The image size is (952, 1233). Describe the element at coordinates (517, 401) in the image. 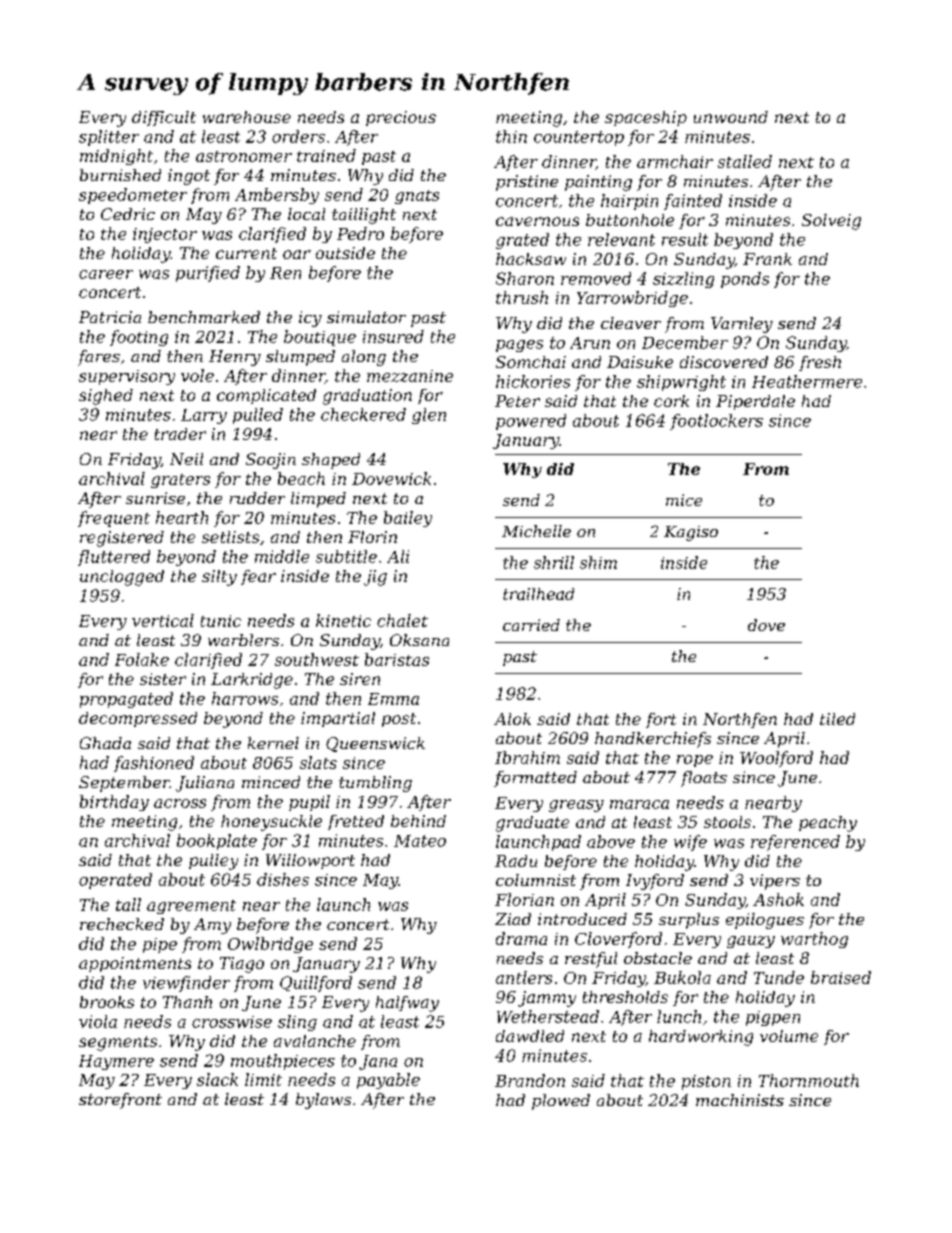

I see `Peter` at that location.
